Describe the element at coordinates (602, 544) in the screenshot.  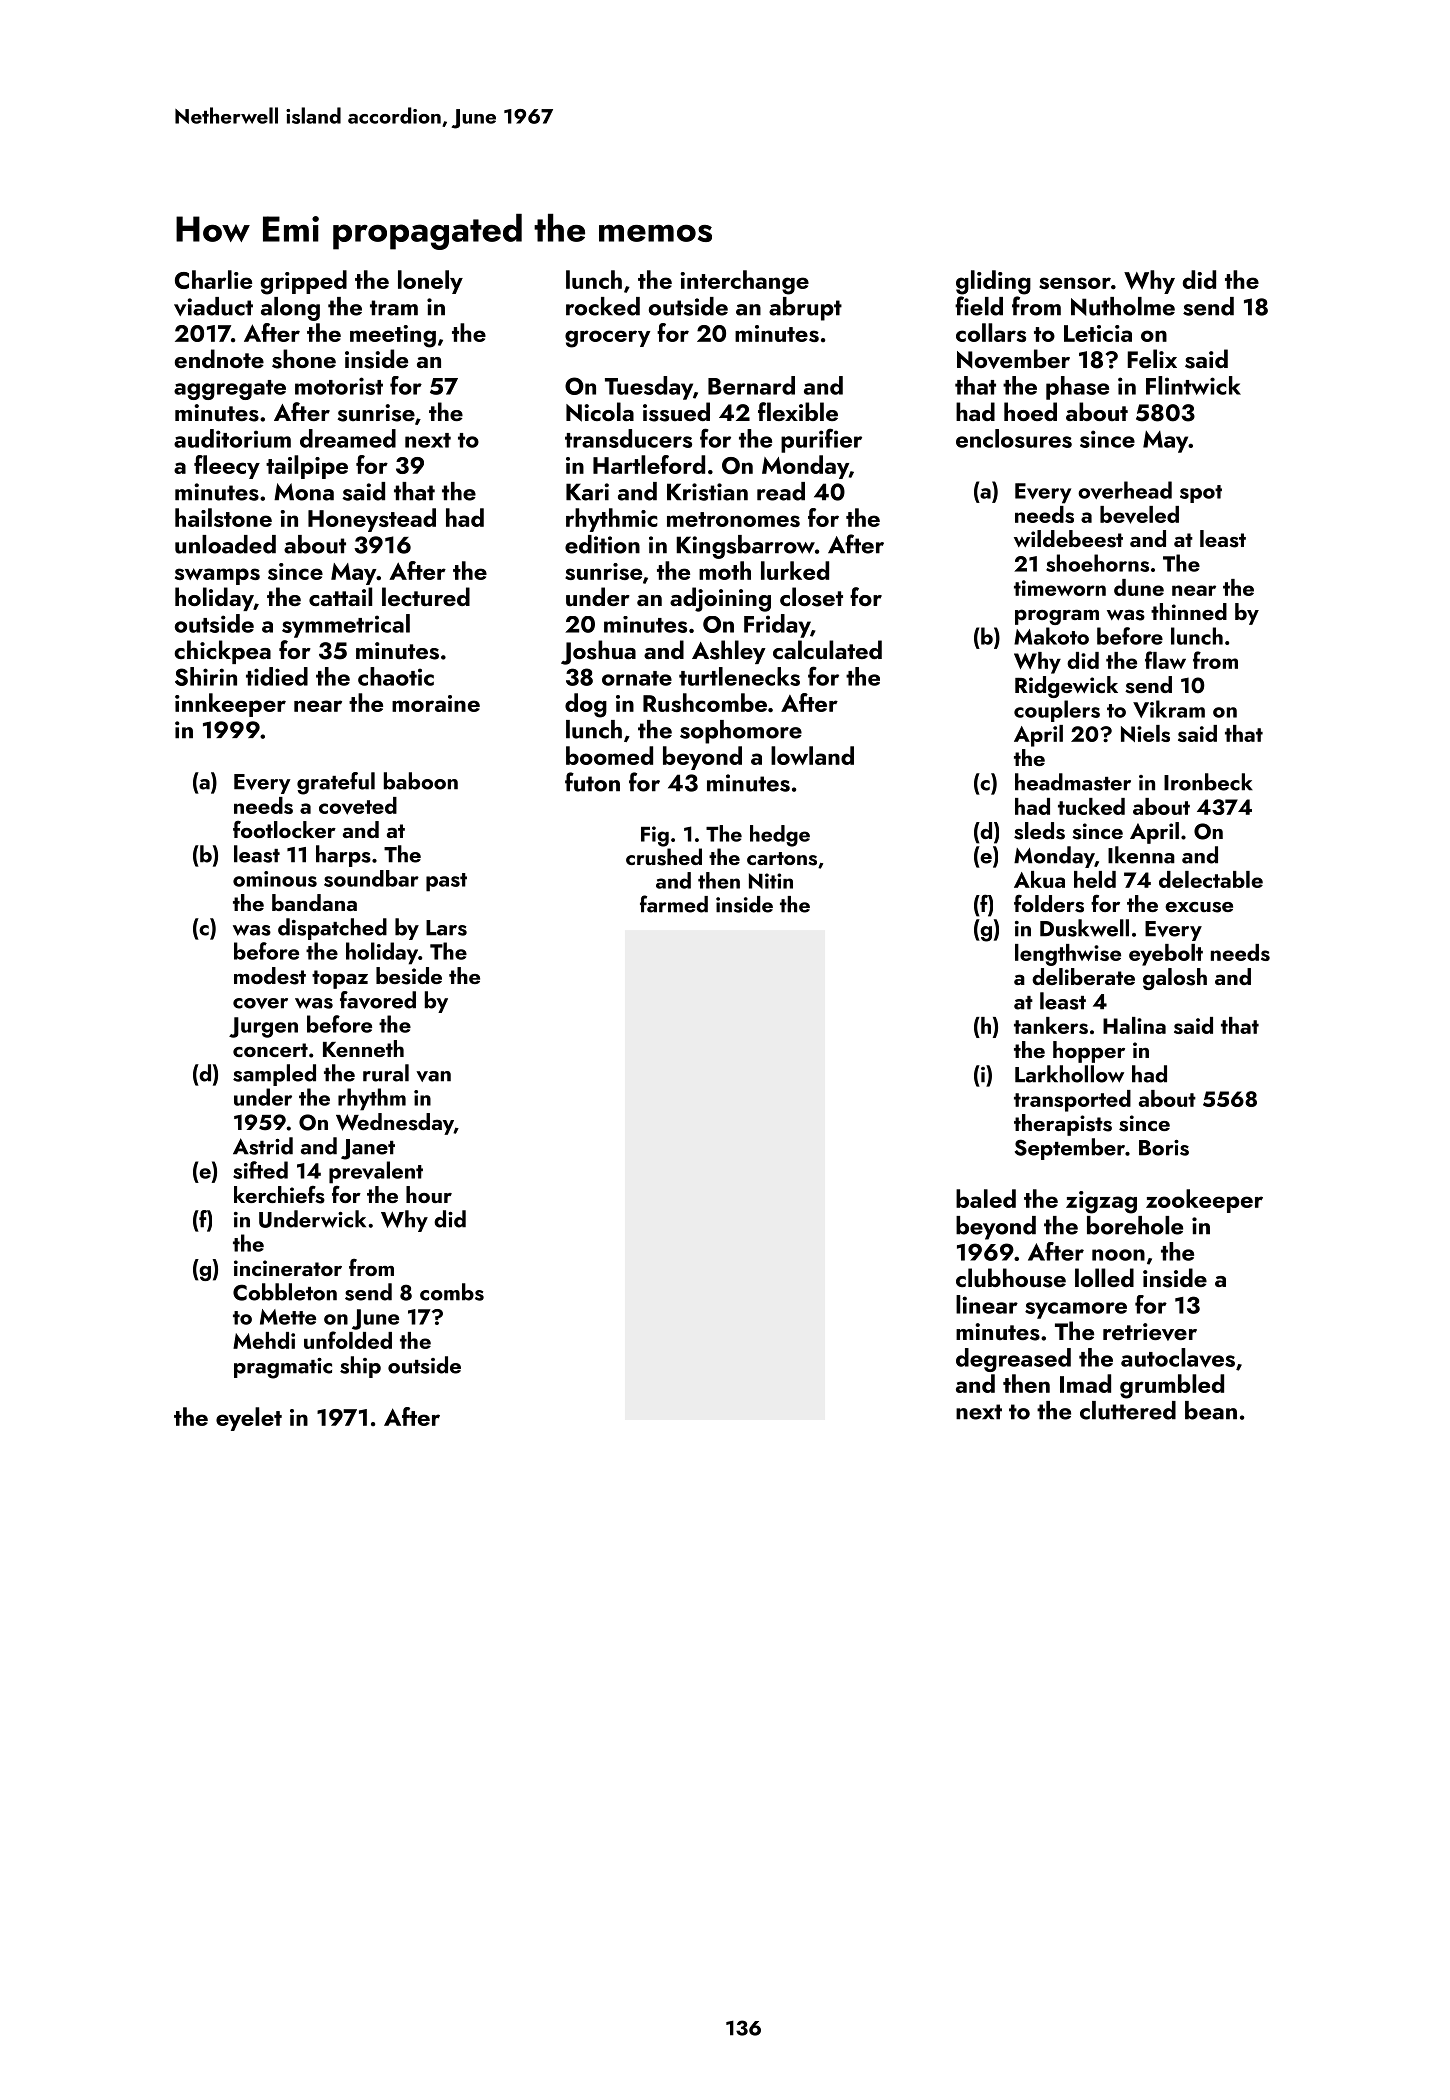
I see `edition` at that location.
